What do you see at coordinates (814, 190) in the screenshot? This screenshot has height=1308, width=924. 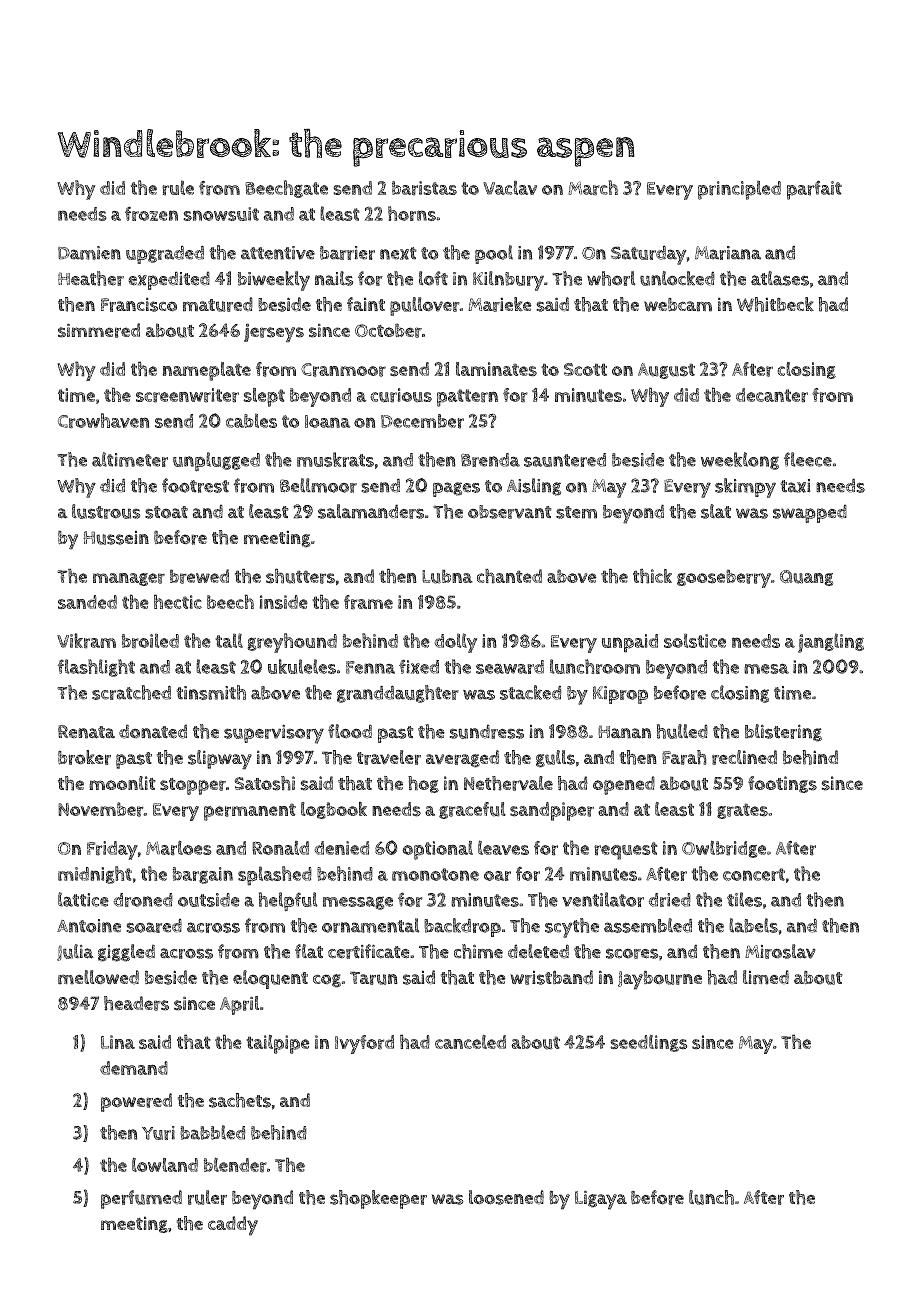 I see `parfait` at bounding box center [814, 190].
